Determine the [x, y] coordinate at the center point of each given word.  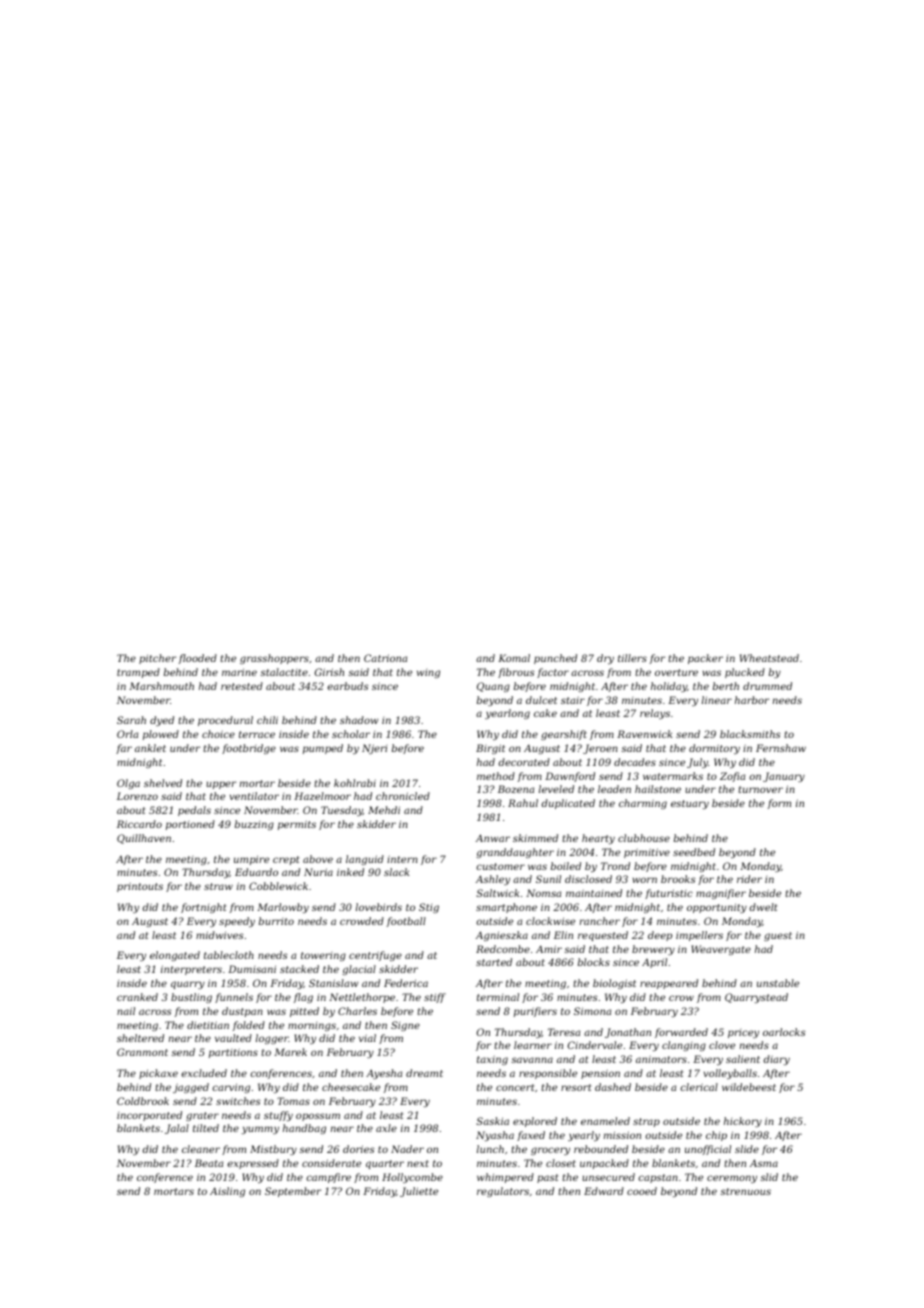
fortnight [203, 908]
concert [515, 1087]
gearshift [564, 735]
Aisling [227, 1192]
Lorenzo [137, 796]
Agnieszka [502, 936]
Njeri [374, 749]
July [697, 763]
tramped [138, 673]
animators [661, 1059]
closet [561, 1163]
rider [749, 879]
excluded [204, 1073]
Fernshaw [781, 748]
